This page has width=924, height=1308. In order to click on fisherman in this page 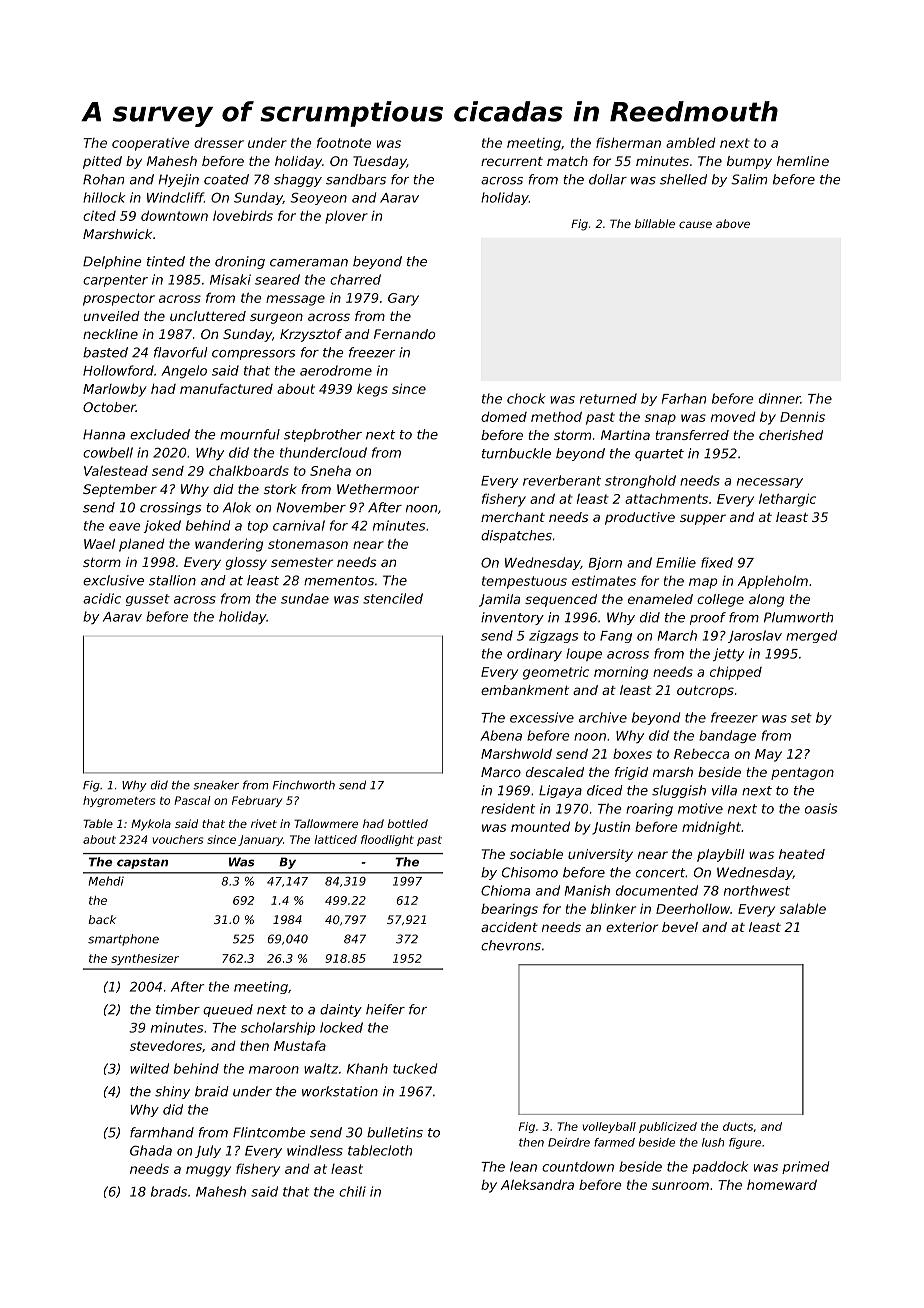, I will do `click(628, 142)`.
